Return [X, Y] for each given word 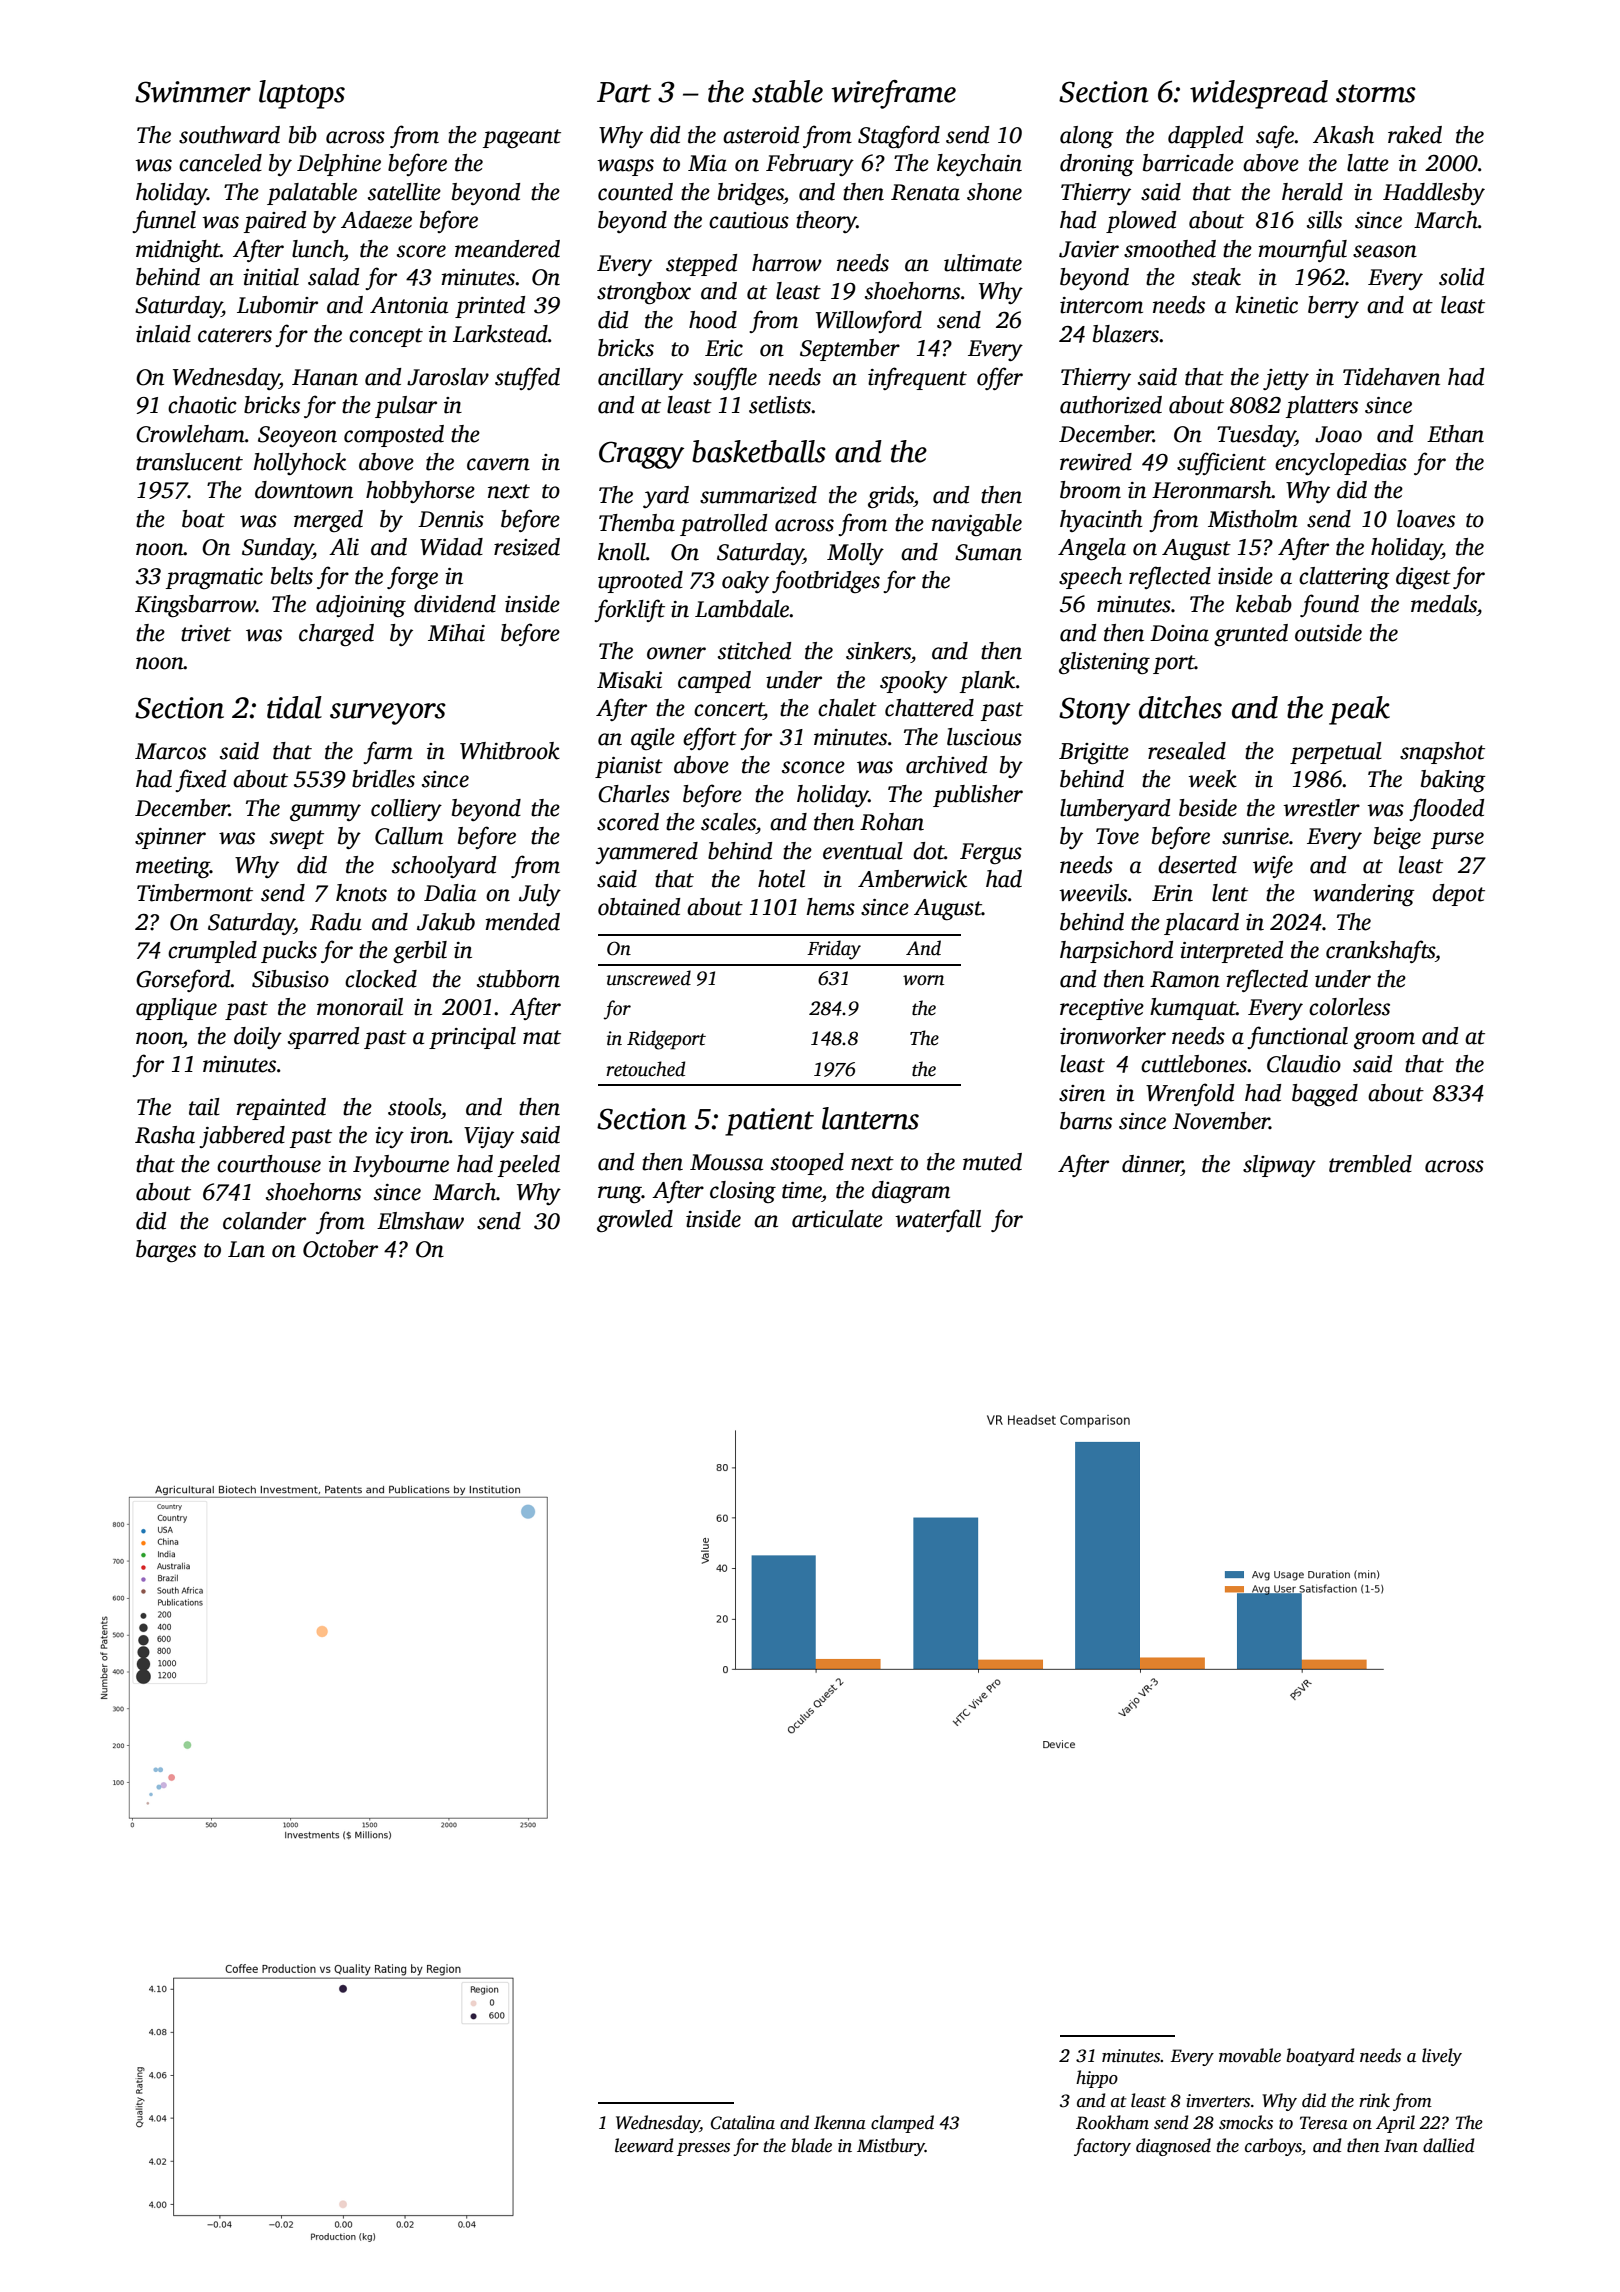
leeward [644, 2145]
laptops [302, 94]
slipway [1279, 1166]
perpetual [1336, 753]
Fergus [991, 854]
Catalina [743, 2122]
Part [624, 92]
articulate [837, 1219]
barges [166, 1251]
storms [1376, 93]
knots [361, 893]
